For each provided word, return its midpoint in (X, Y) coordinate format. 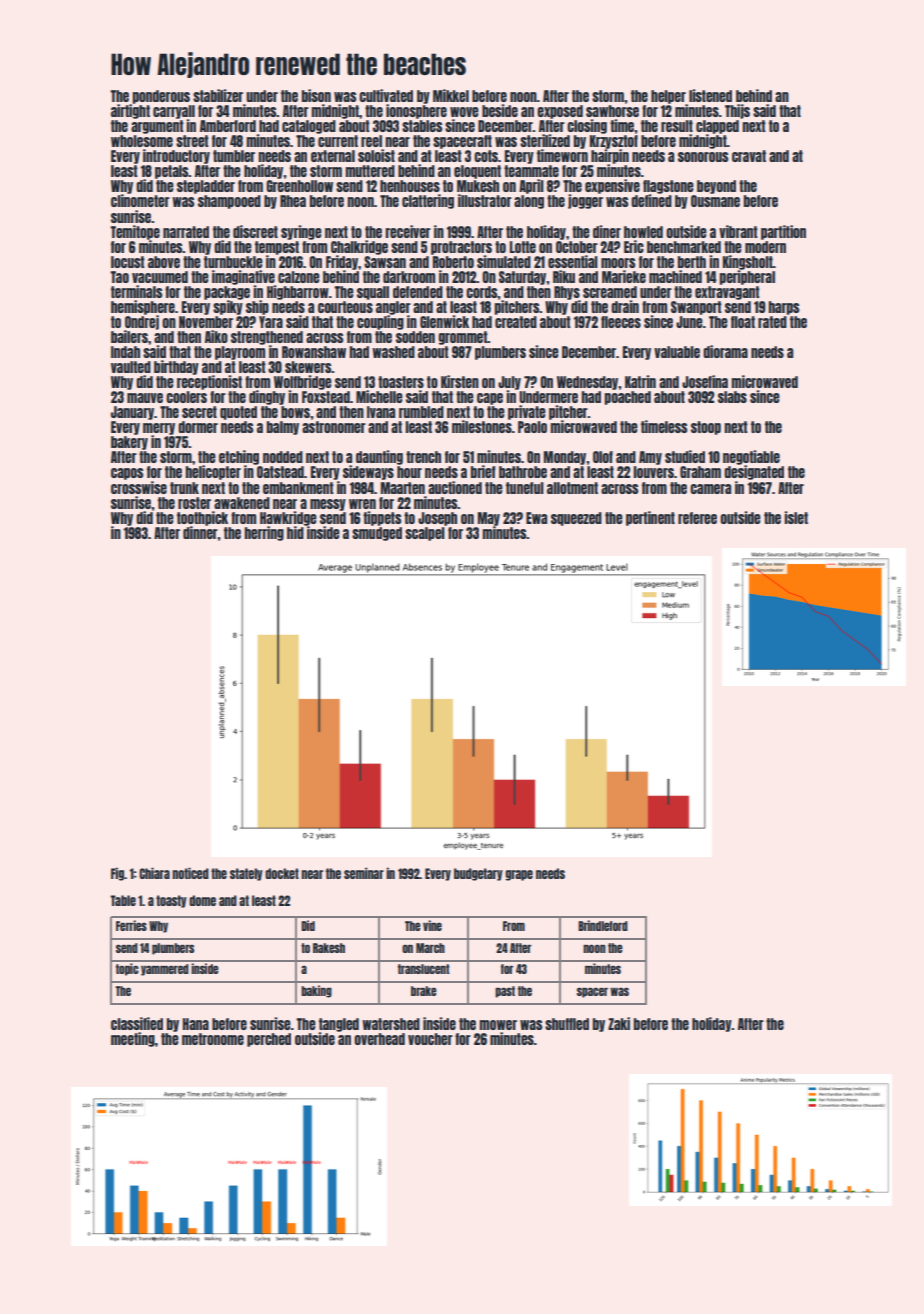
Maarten (403, 488)
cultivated (386, 95)
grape (519, 875)
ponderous (161, 97)
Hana (196, 1024)
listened (710, 95)
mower (498, 1025)
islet (796, 517)
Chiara (154, 873)
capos (127, 474)
